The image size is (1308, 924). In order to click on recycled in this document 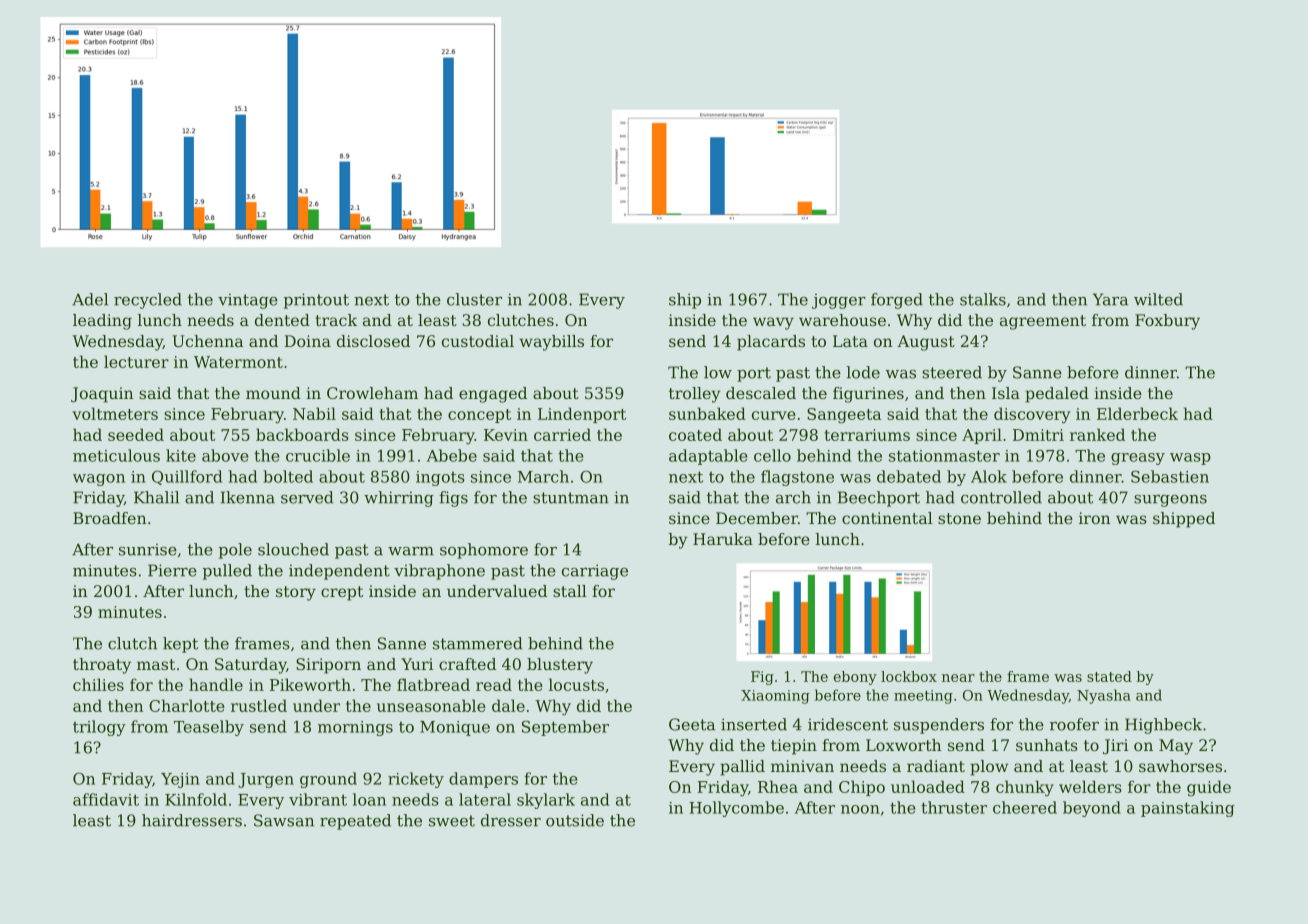, I will do `click(148, 301)`.
